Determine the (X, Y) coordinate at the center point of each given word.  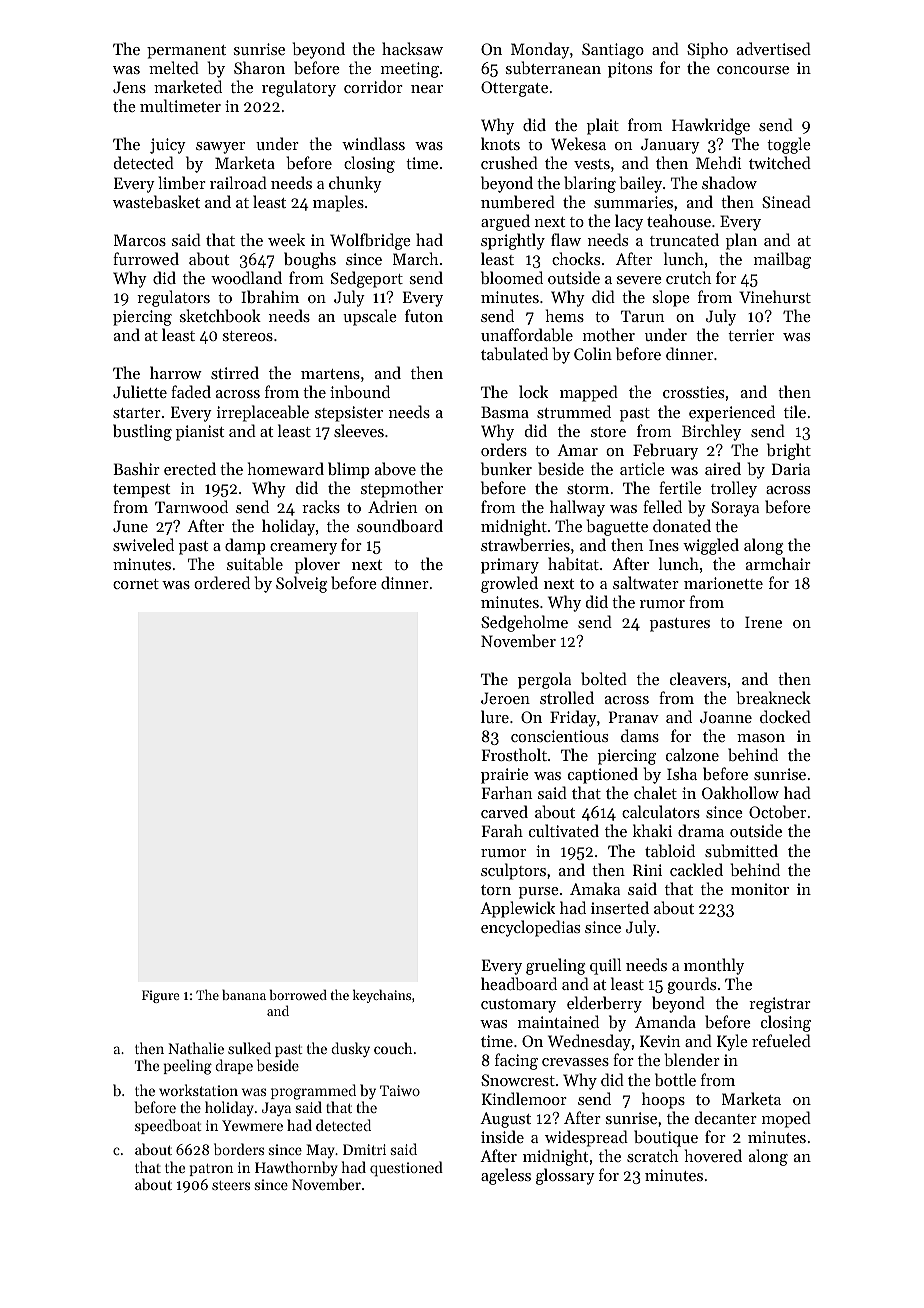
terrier (751, 335)
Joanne (726, 717)
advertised (774, 48)
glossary (565, 1176)
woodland (246, 277)
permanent (186, 52)
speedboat (168, 1126)
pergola (544, 680)
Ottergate (514, 89)
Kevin (660, 1041)
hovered (713, 1155)
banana (244, 994)
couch (393, 1048)
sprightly (513, 241)
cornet (136, 584)
